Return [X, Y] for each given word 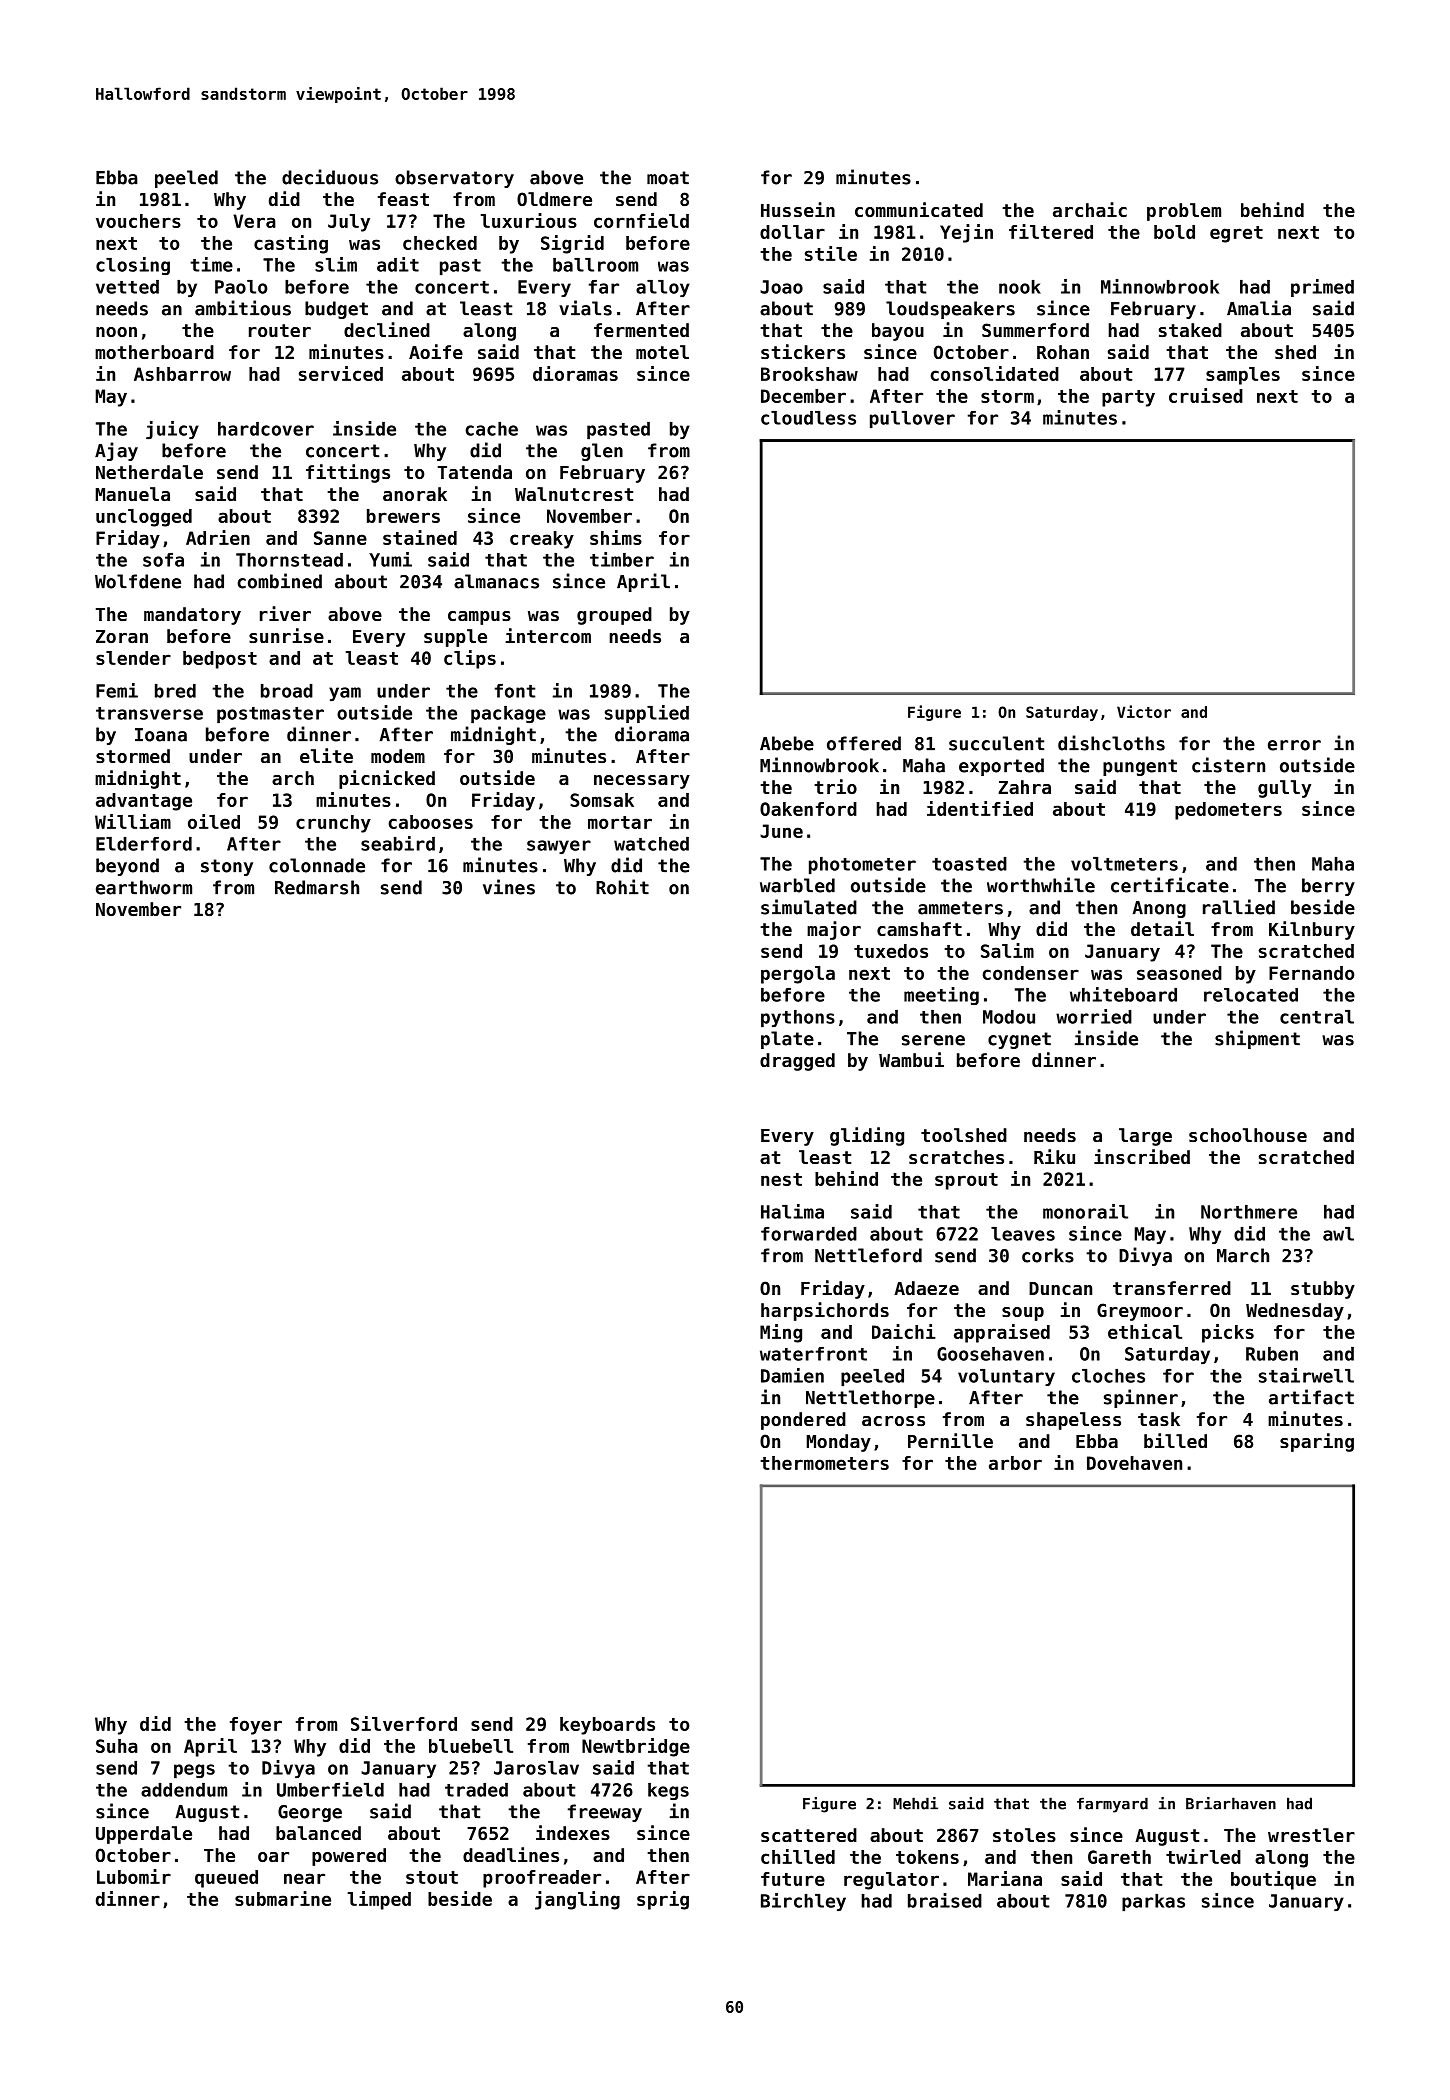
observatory [454, 179]
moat [668, 178]
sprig [663, 1900]
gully [1284, 789]
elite [326, 755]
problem [1184, 212]
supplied [647, 714]
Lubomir [134, 1876]
